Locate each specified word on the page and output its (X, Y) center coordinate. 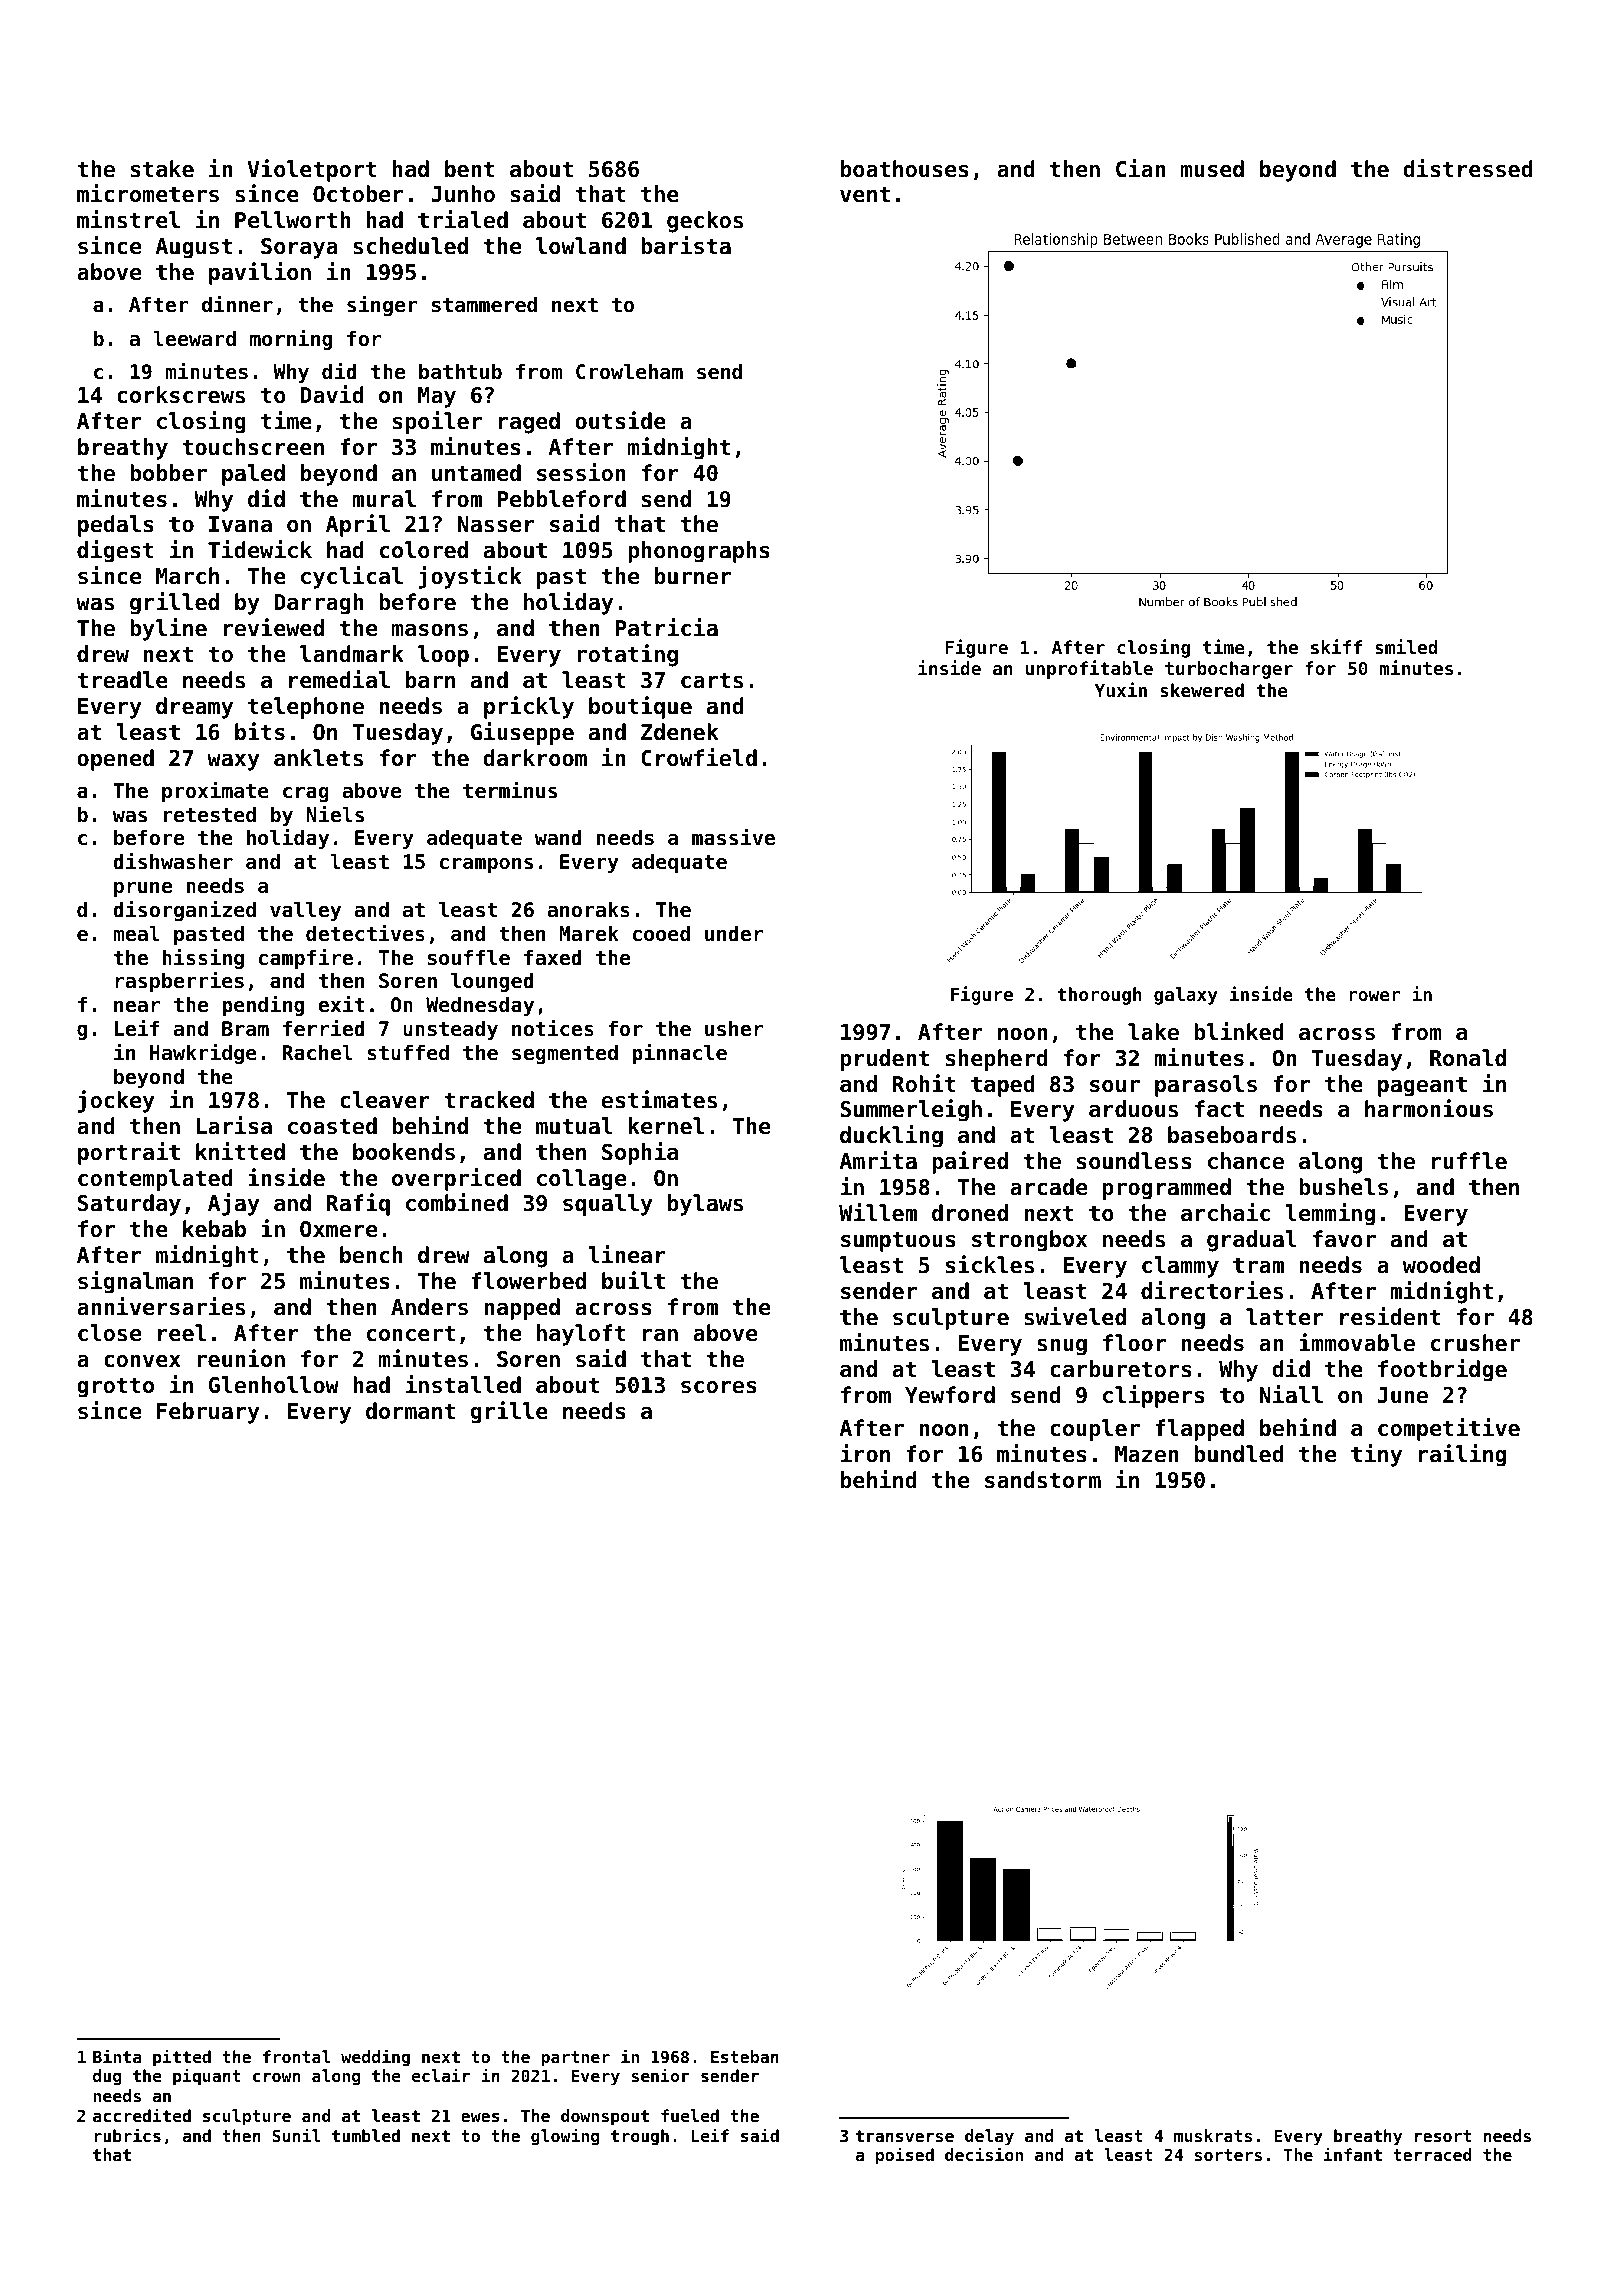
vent (865, 194)
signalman (135, 1282)
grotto (115, 1387)
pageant (1422, 1086)
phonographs (699, 552)
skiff (1336, 646)
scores (719, 1387)
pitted (182, 2058)
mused (1212, 169)
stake (162, 169)
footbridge (1442, 1370)
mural (384, 499)
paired (970, 1162)
